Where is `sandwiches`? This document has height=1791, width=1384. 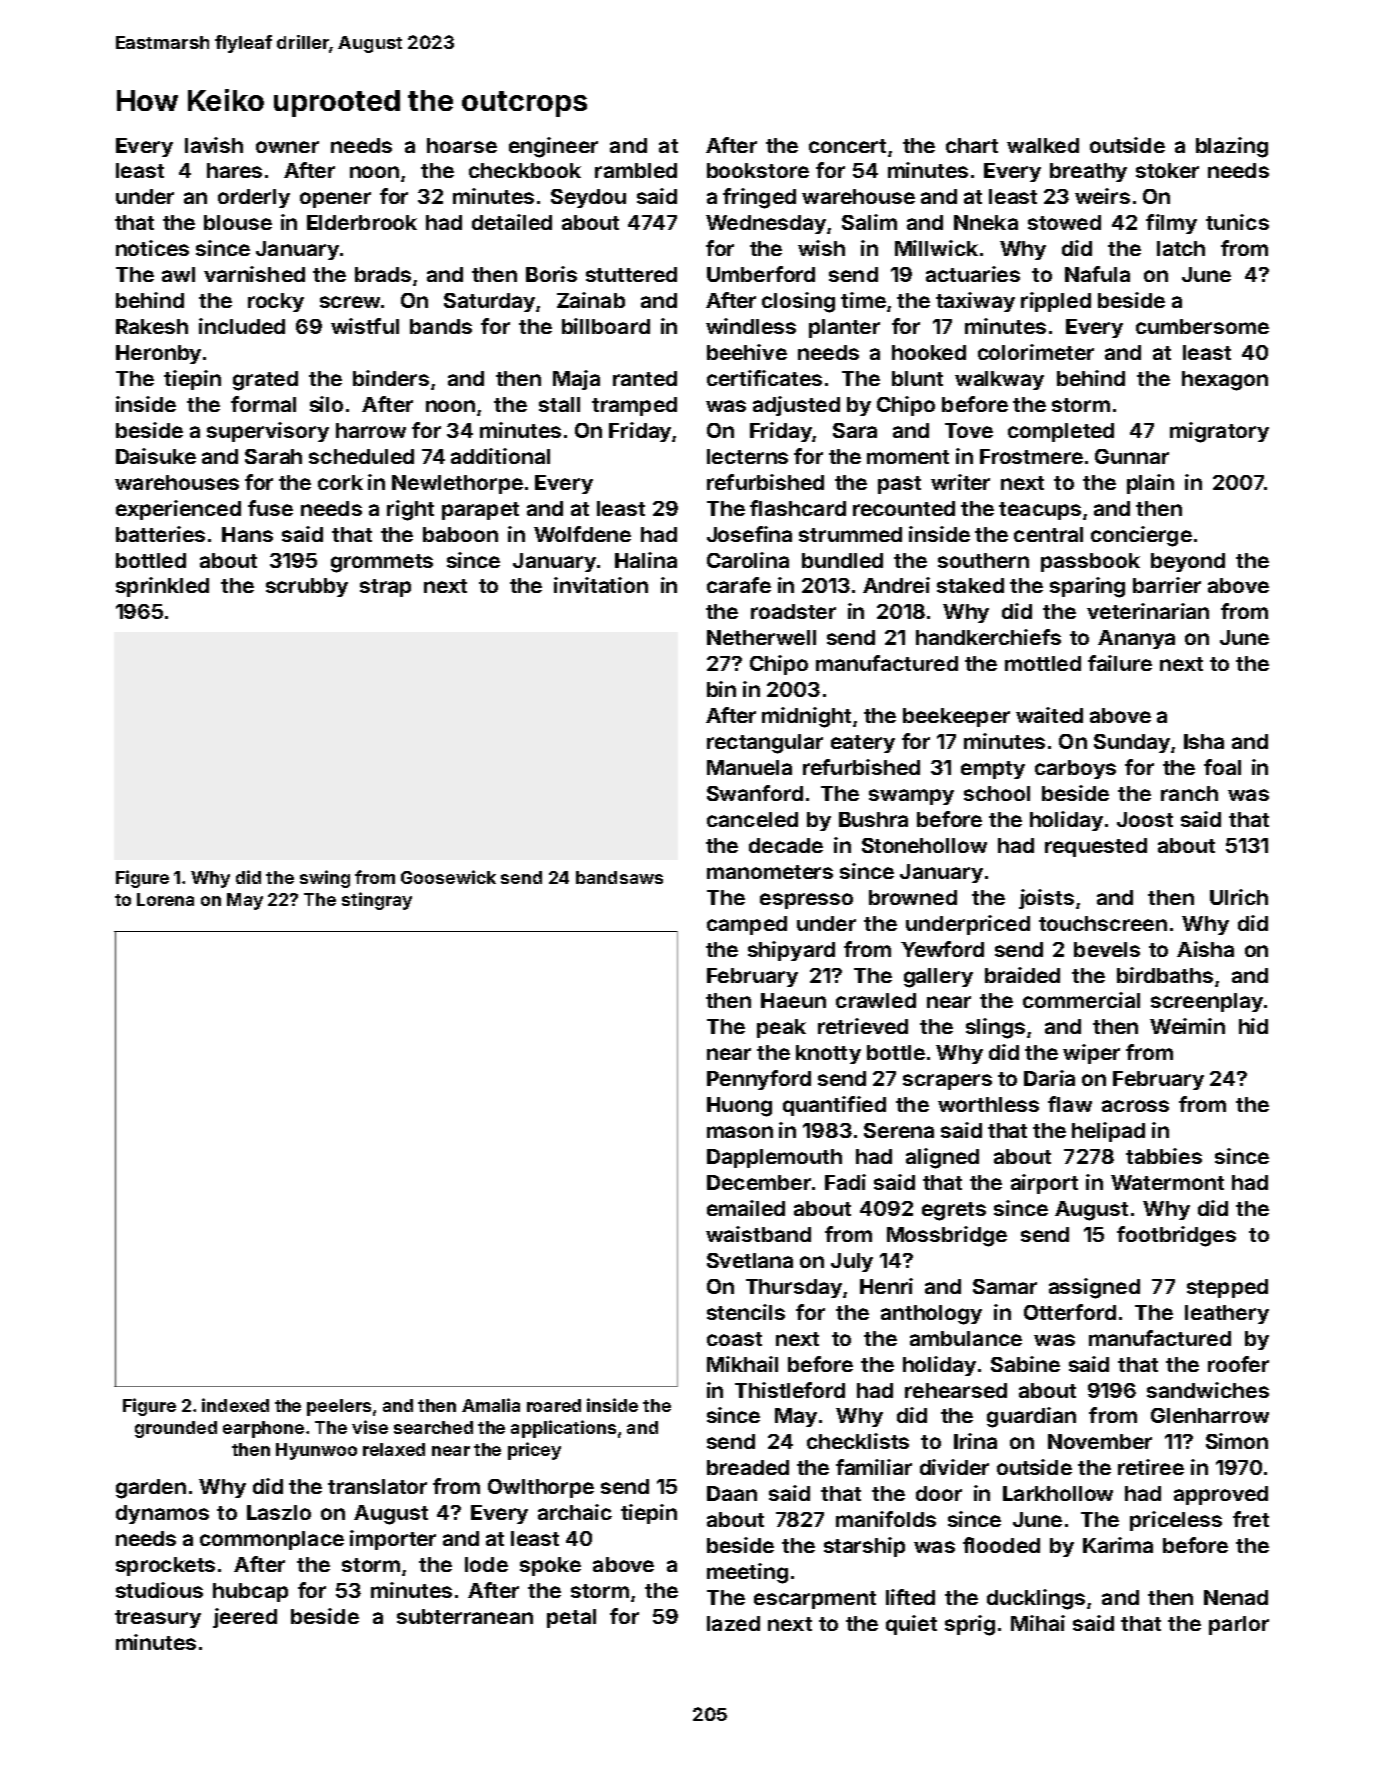 sandwiches is located at coordinates (1208, 1390).
